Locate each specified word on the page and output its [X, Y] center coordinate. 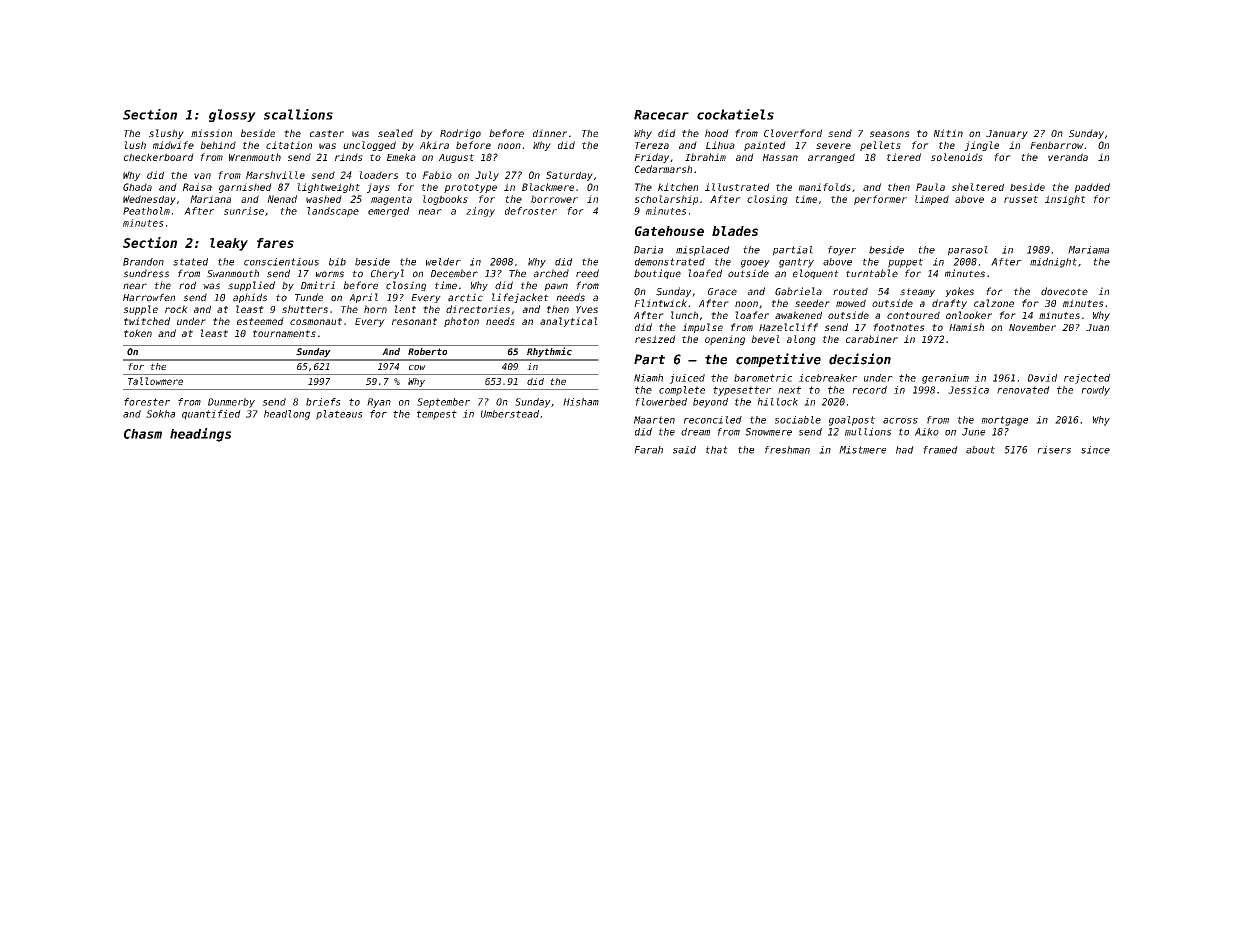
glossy [232, 115]
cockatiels [735, 114]
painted [765, 146]
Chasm [143, 434]
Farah [648, 450]
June [973, 432]
